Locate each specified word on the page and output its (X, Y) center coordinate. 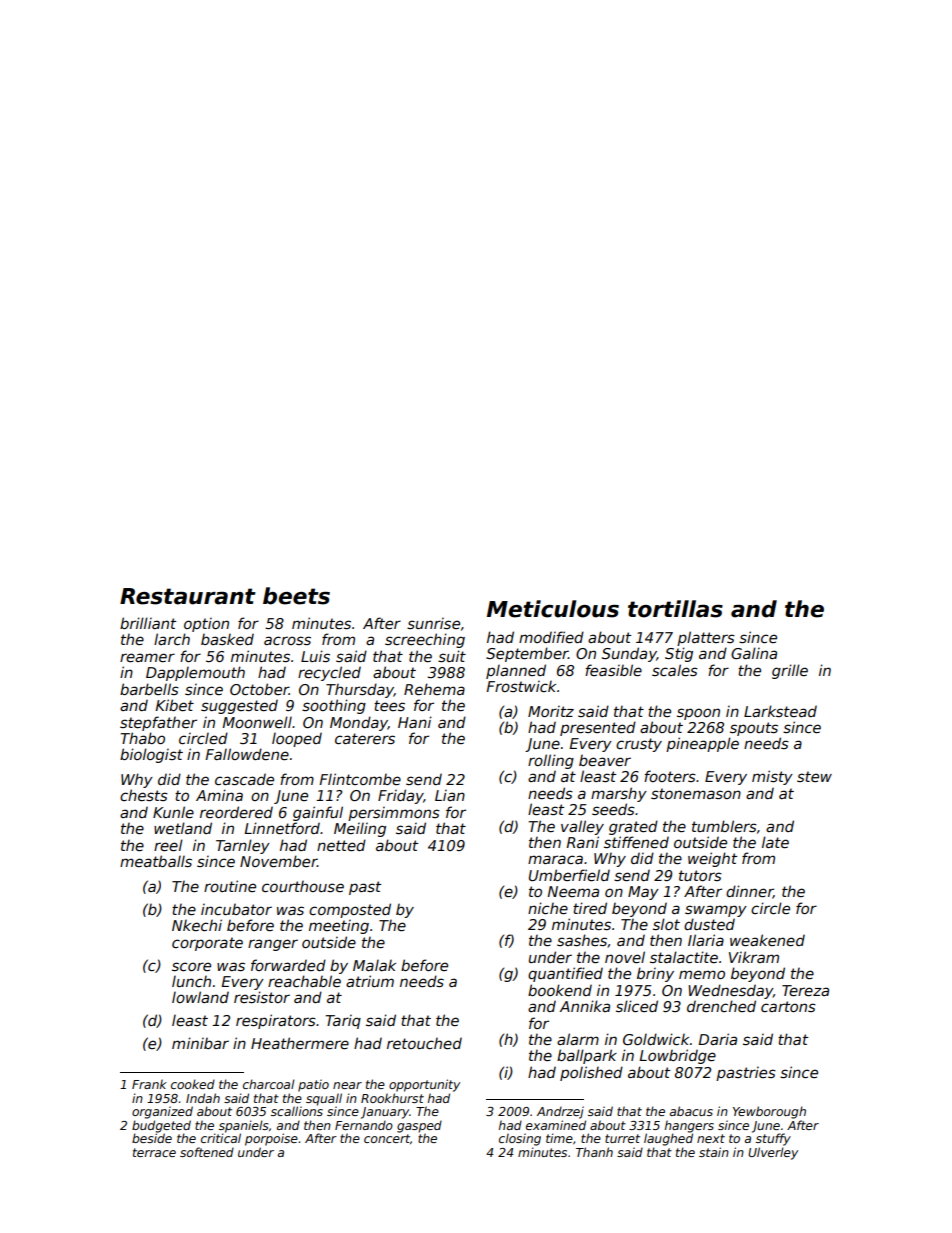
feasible (613, 670)
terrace (154, 1152)
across (287, 640)
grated (633, 827)
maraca (555, 859)
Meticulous (553, 609)
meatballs (156, 861)
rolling (551, 761)
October (259, 689)
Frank (149, 1084)
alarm (578, 1039)
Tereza (805, 990)
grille (790, 671)
